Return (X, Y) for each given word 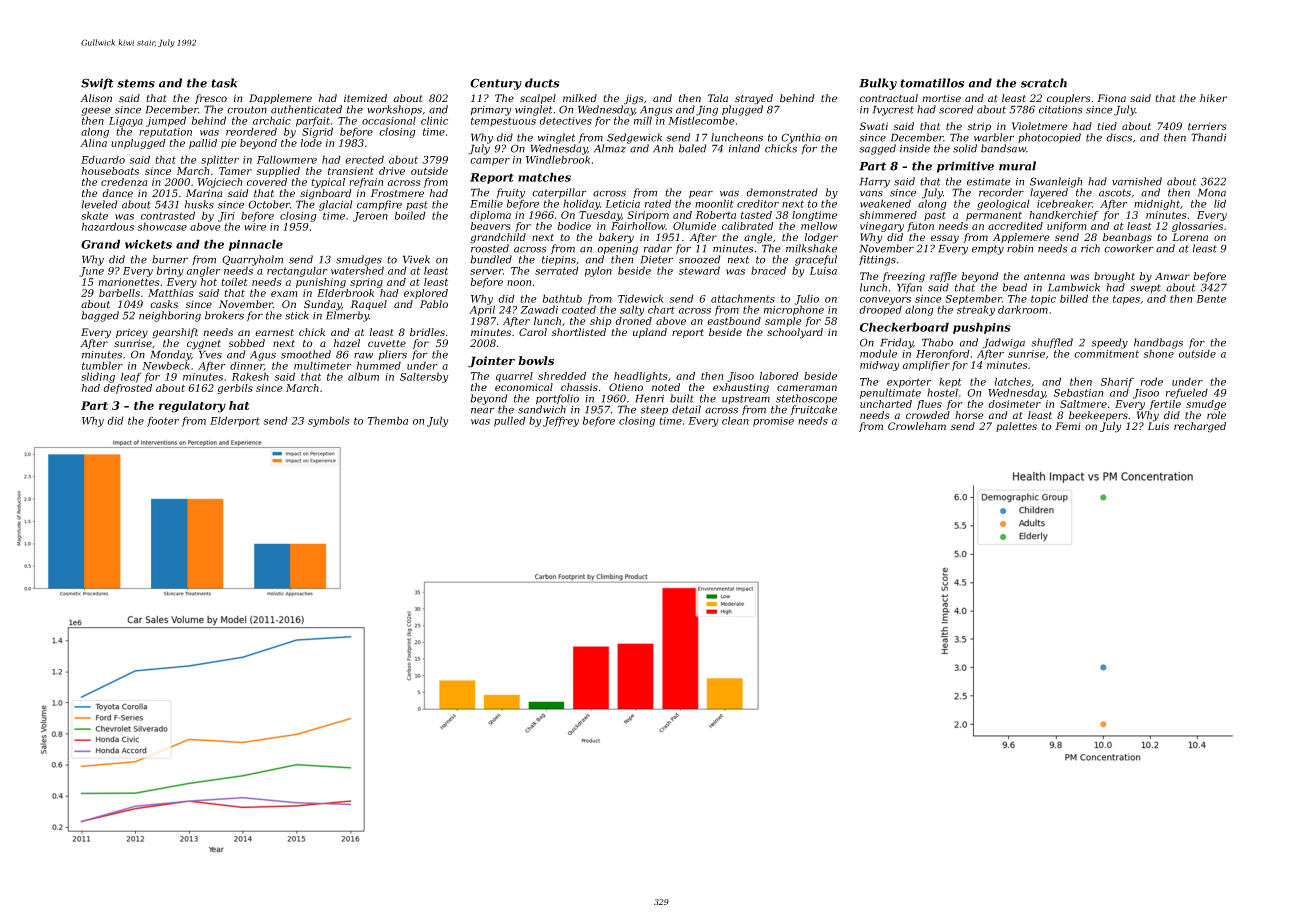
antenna (1044, 276)
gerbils (235, 389)
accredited (1015, 226)
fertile (1165, 405)
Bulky (878, 84)
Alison (96, 98)
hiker (1213, 98)
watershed (357, 270)
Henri (649, 398)
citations (1060, 110)
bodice (574, 226)
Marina (204, 193)
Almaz (610, 148)
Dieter (656, 259)
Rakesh (250, 376)
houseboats (110, 171)
